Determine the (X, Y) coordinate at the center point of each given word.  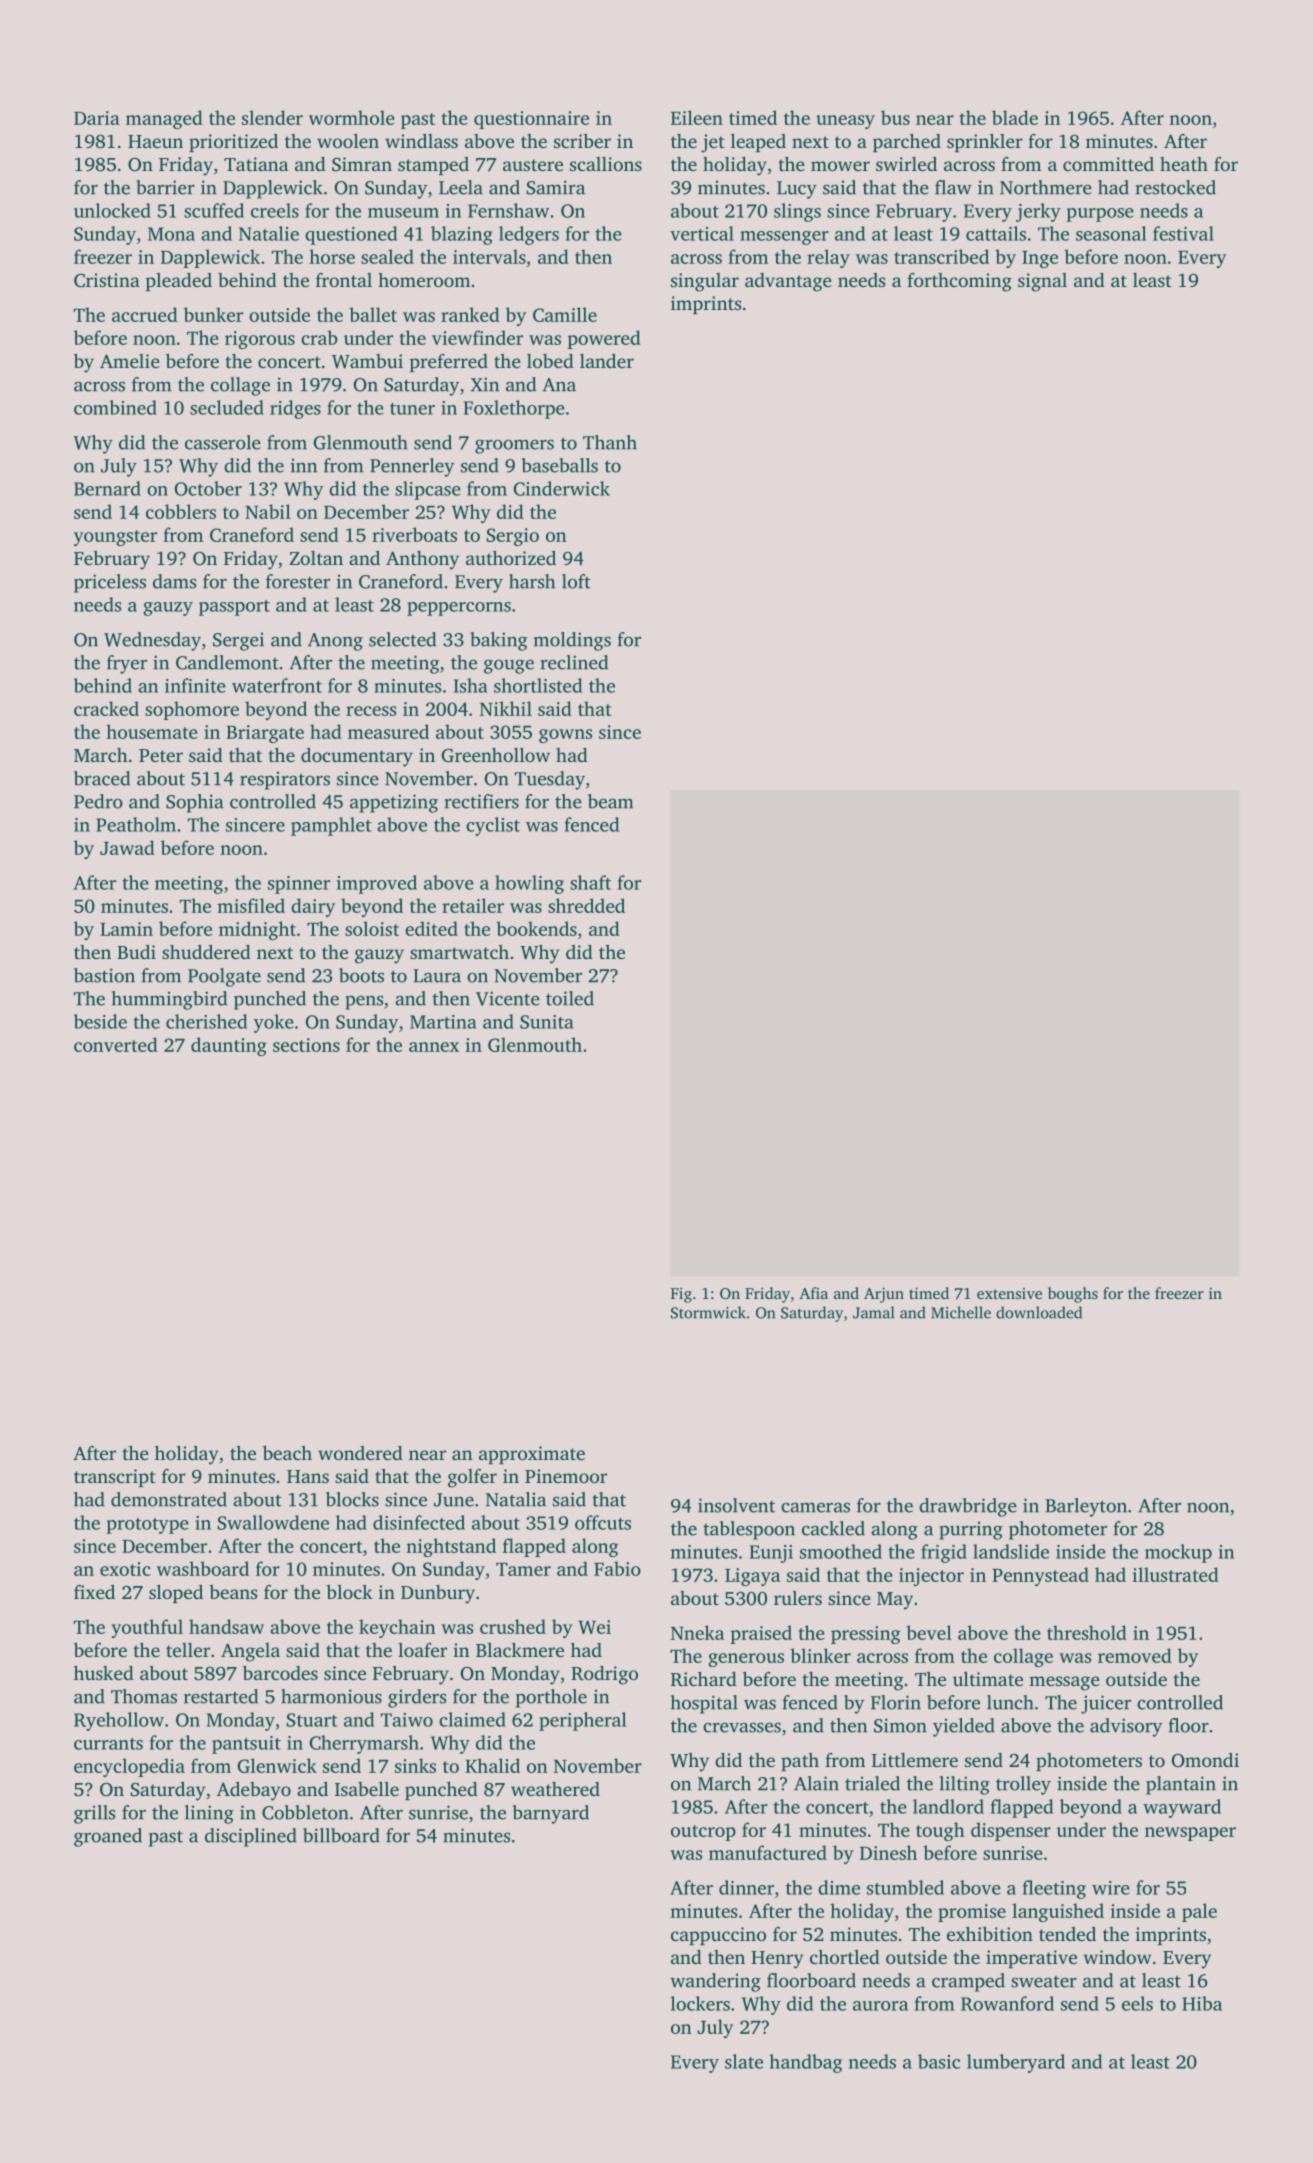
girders (417, 1698)
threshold (1087, 1632)
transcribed (941, 256)
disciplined (251, 1837)
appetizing (394, 803)
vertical (702, 233)
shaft (590, 882)
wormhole (352, 117)
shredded (586, 905)
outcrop (703, 1833)
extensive (1009, 1293)
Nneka (697, 1632)
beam (610, 801)
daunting (229, 1046)
